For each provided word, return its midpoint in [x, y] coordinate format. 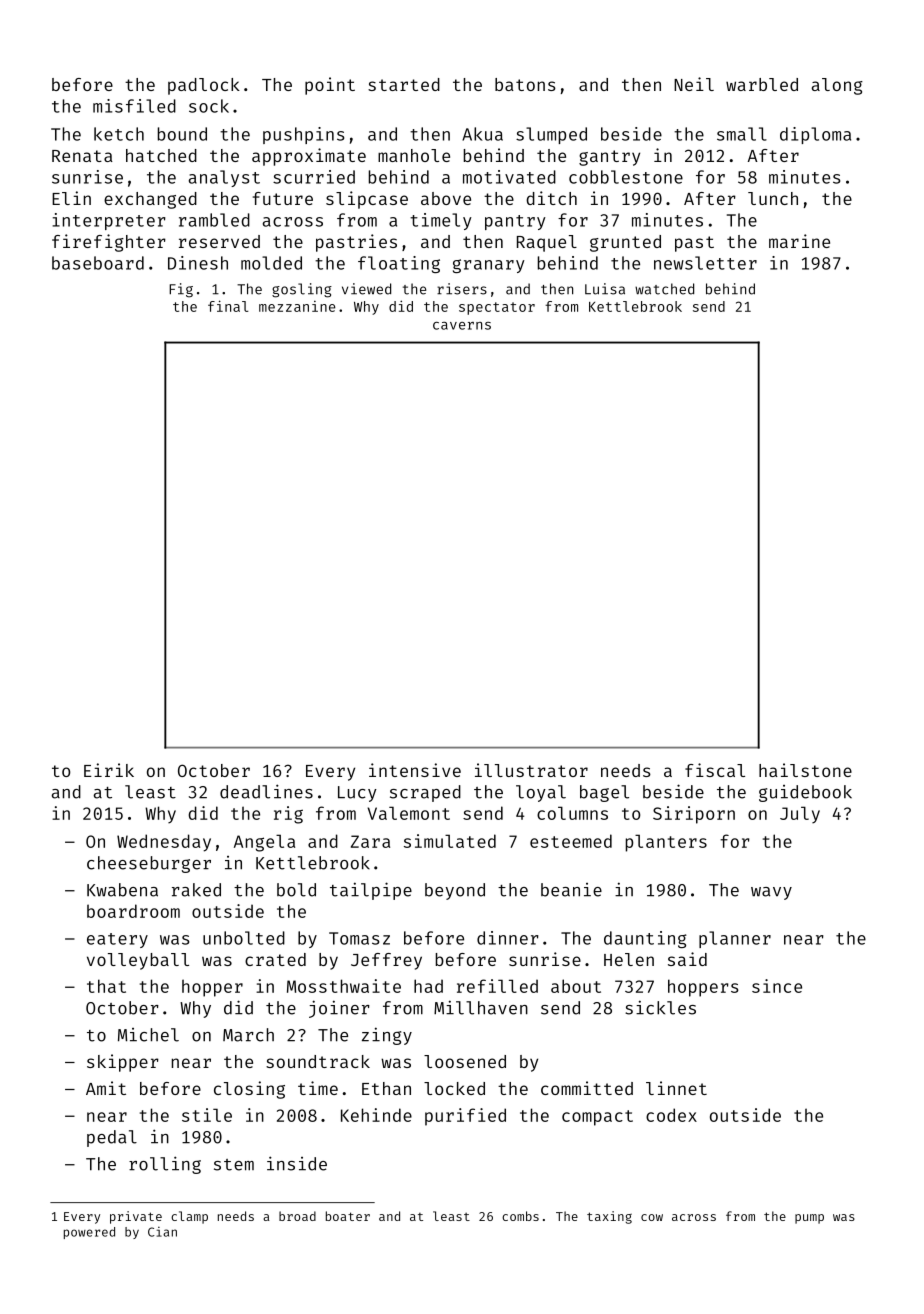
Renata [82, 156]
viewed [366, 289]
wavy [771, 893]
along [837, 86]
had [428, 986]
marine [799, 241]
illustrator [531, 770]
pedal [112, 1138]
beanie [571, 890]
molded [271, 263]
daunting [645, 939]
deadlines [266, 791]
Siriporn [694, 815]
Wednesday [164, 843]
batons [525, 84]
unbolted [244, 938]
